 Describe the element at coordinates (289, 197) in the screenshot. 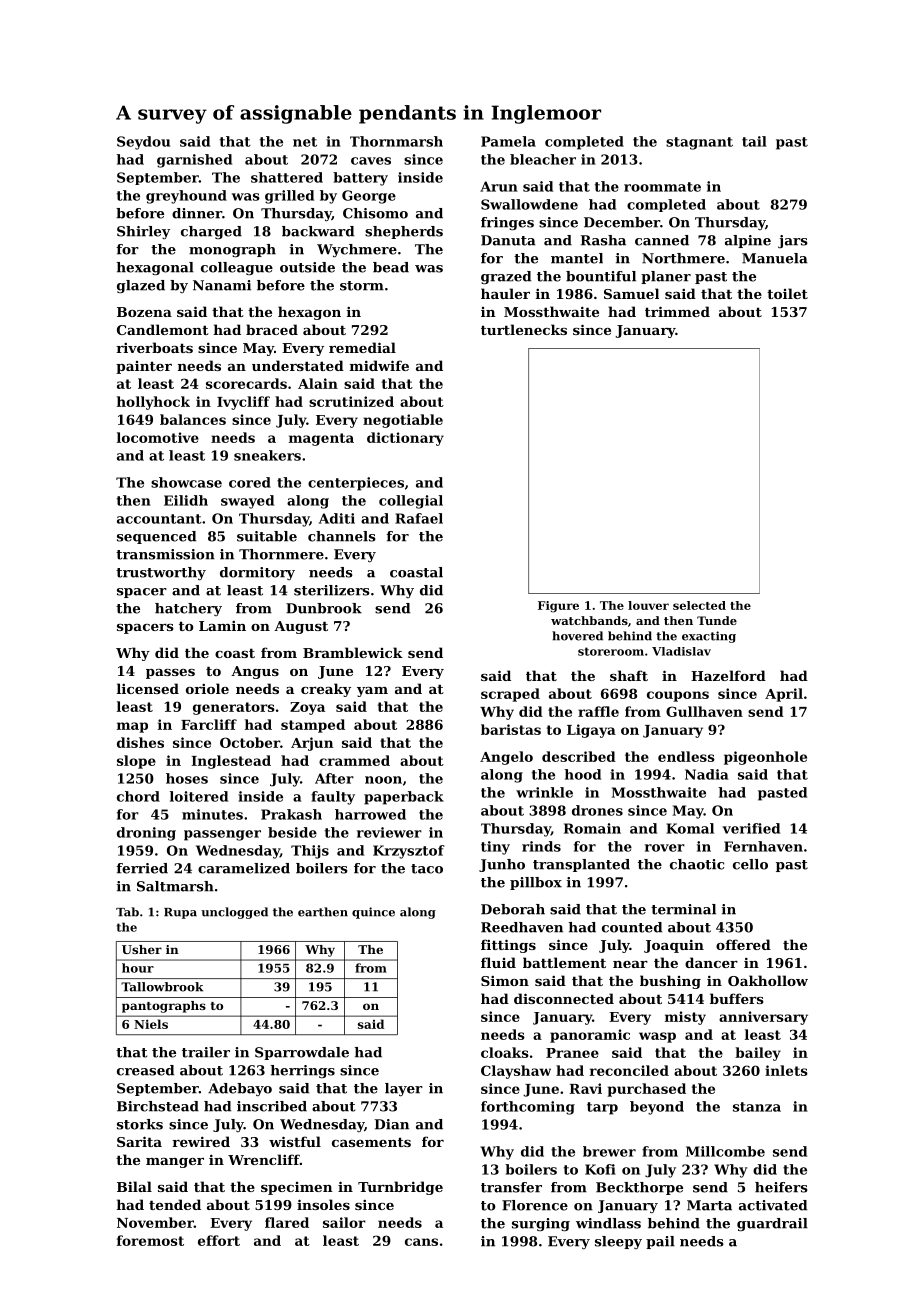

I see `grilled` at that location.
